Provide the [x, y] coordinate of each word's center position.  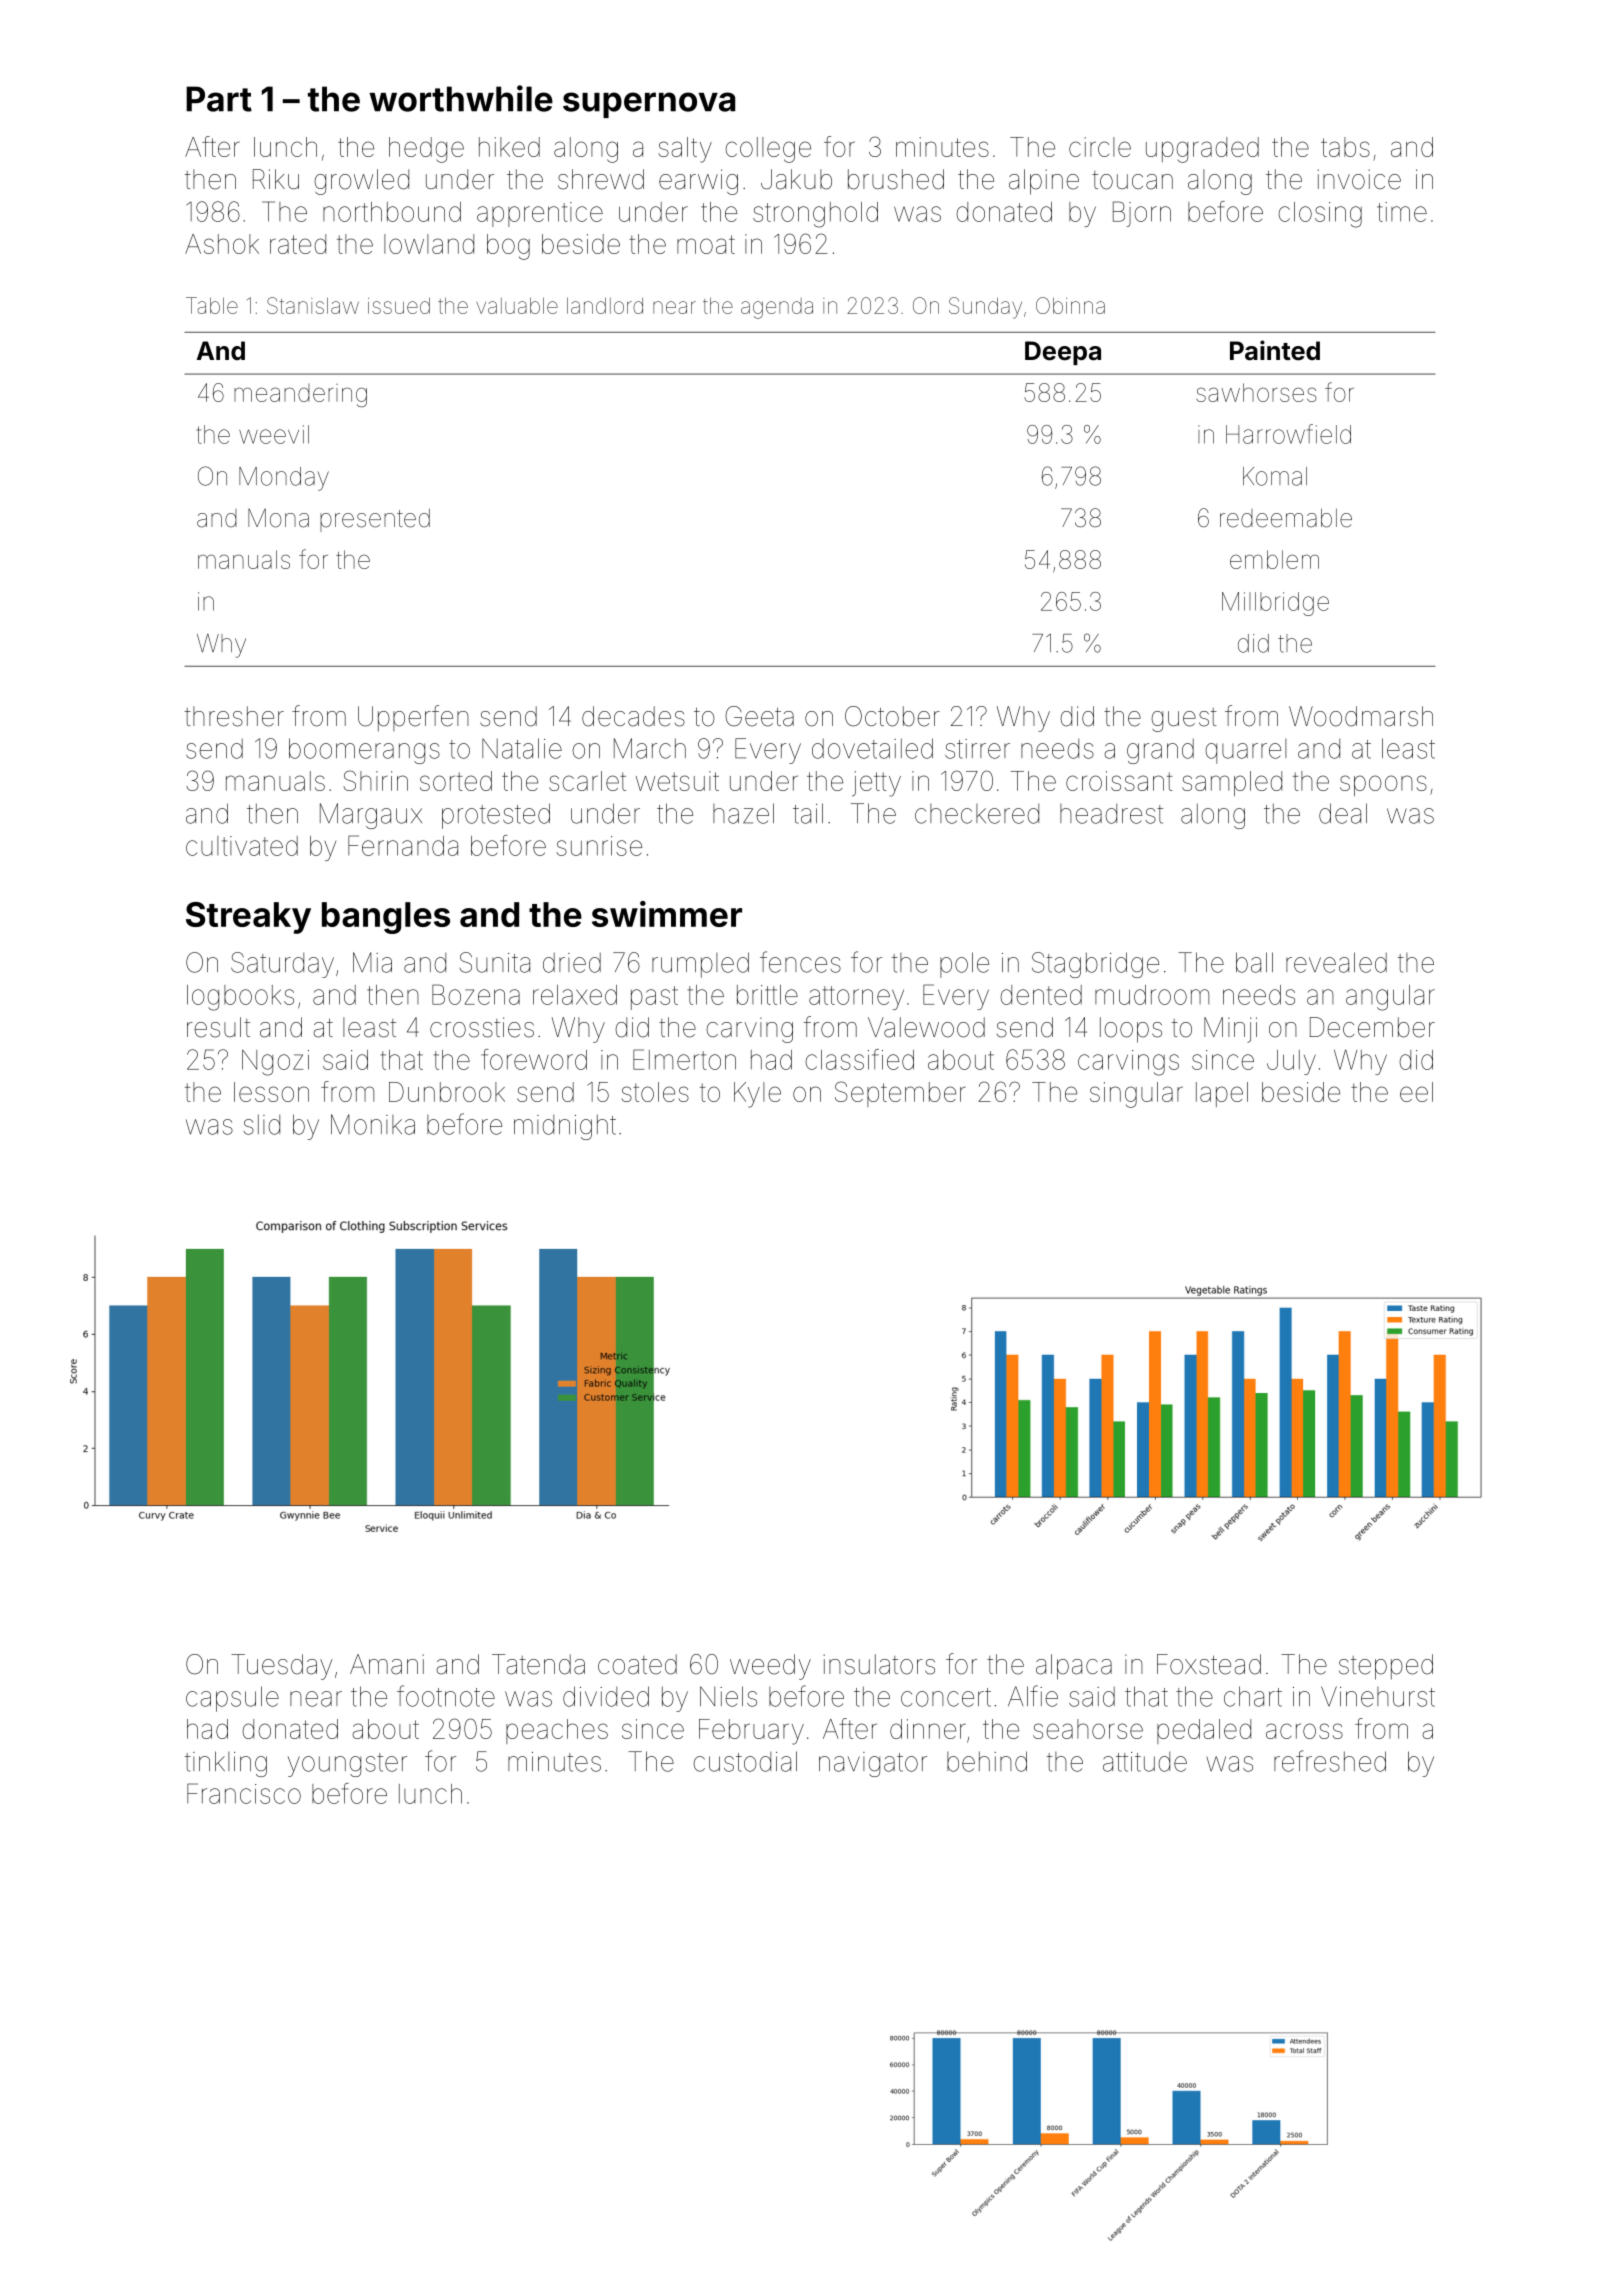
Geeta [759, 716]
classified [860, 1059]
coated [637, 1664]
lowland [429, 244]
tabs [1345, 147]
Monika [373, 1124]
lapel [1222, 1094]
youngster [347, 1765]
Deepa [1063, 353]
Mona [278, 518]
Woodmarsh [1361, 716]
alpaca [1074, 1667]
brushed [896, 179]
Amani [387, 1664]
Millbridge [1275, 604]
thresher [234, 716]
